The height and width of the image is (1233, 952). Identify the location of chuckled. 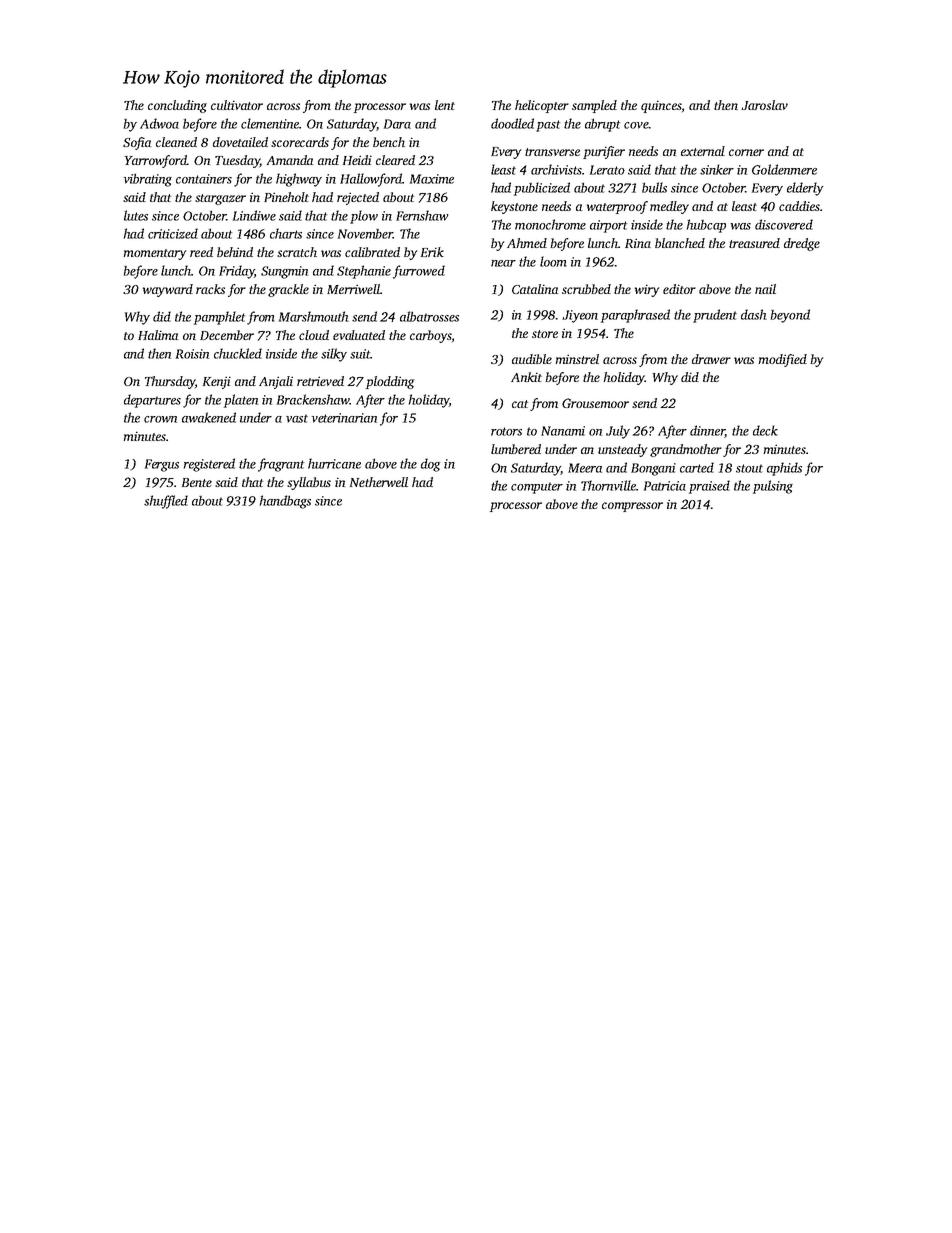
(238, 353).
